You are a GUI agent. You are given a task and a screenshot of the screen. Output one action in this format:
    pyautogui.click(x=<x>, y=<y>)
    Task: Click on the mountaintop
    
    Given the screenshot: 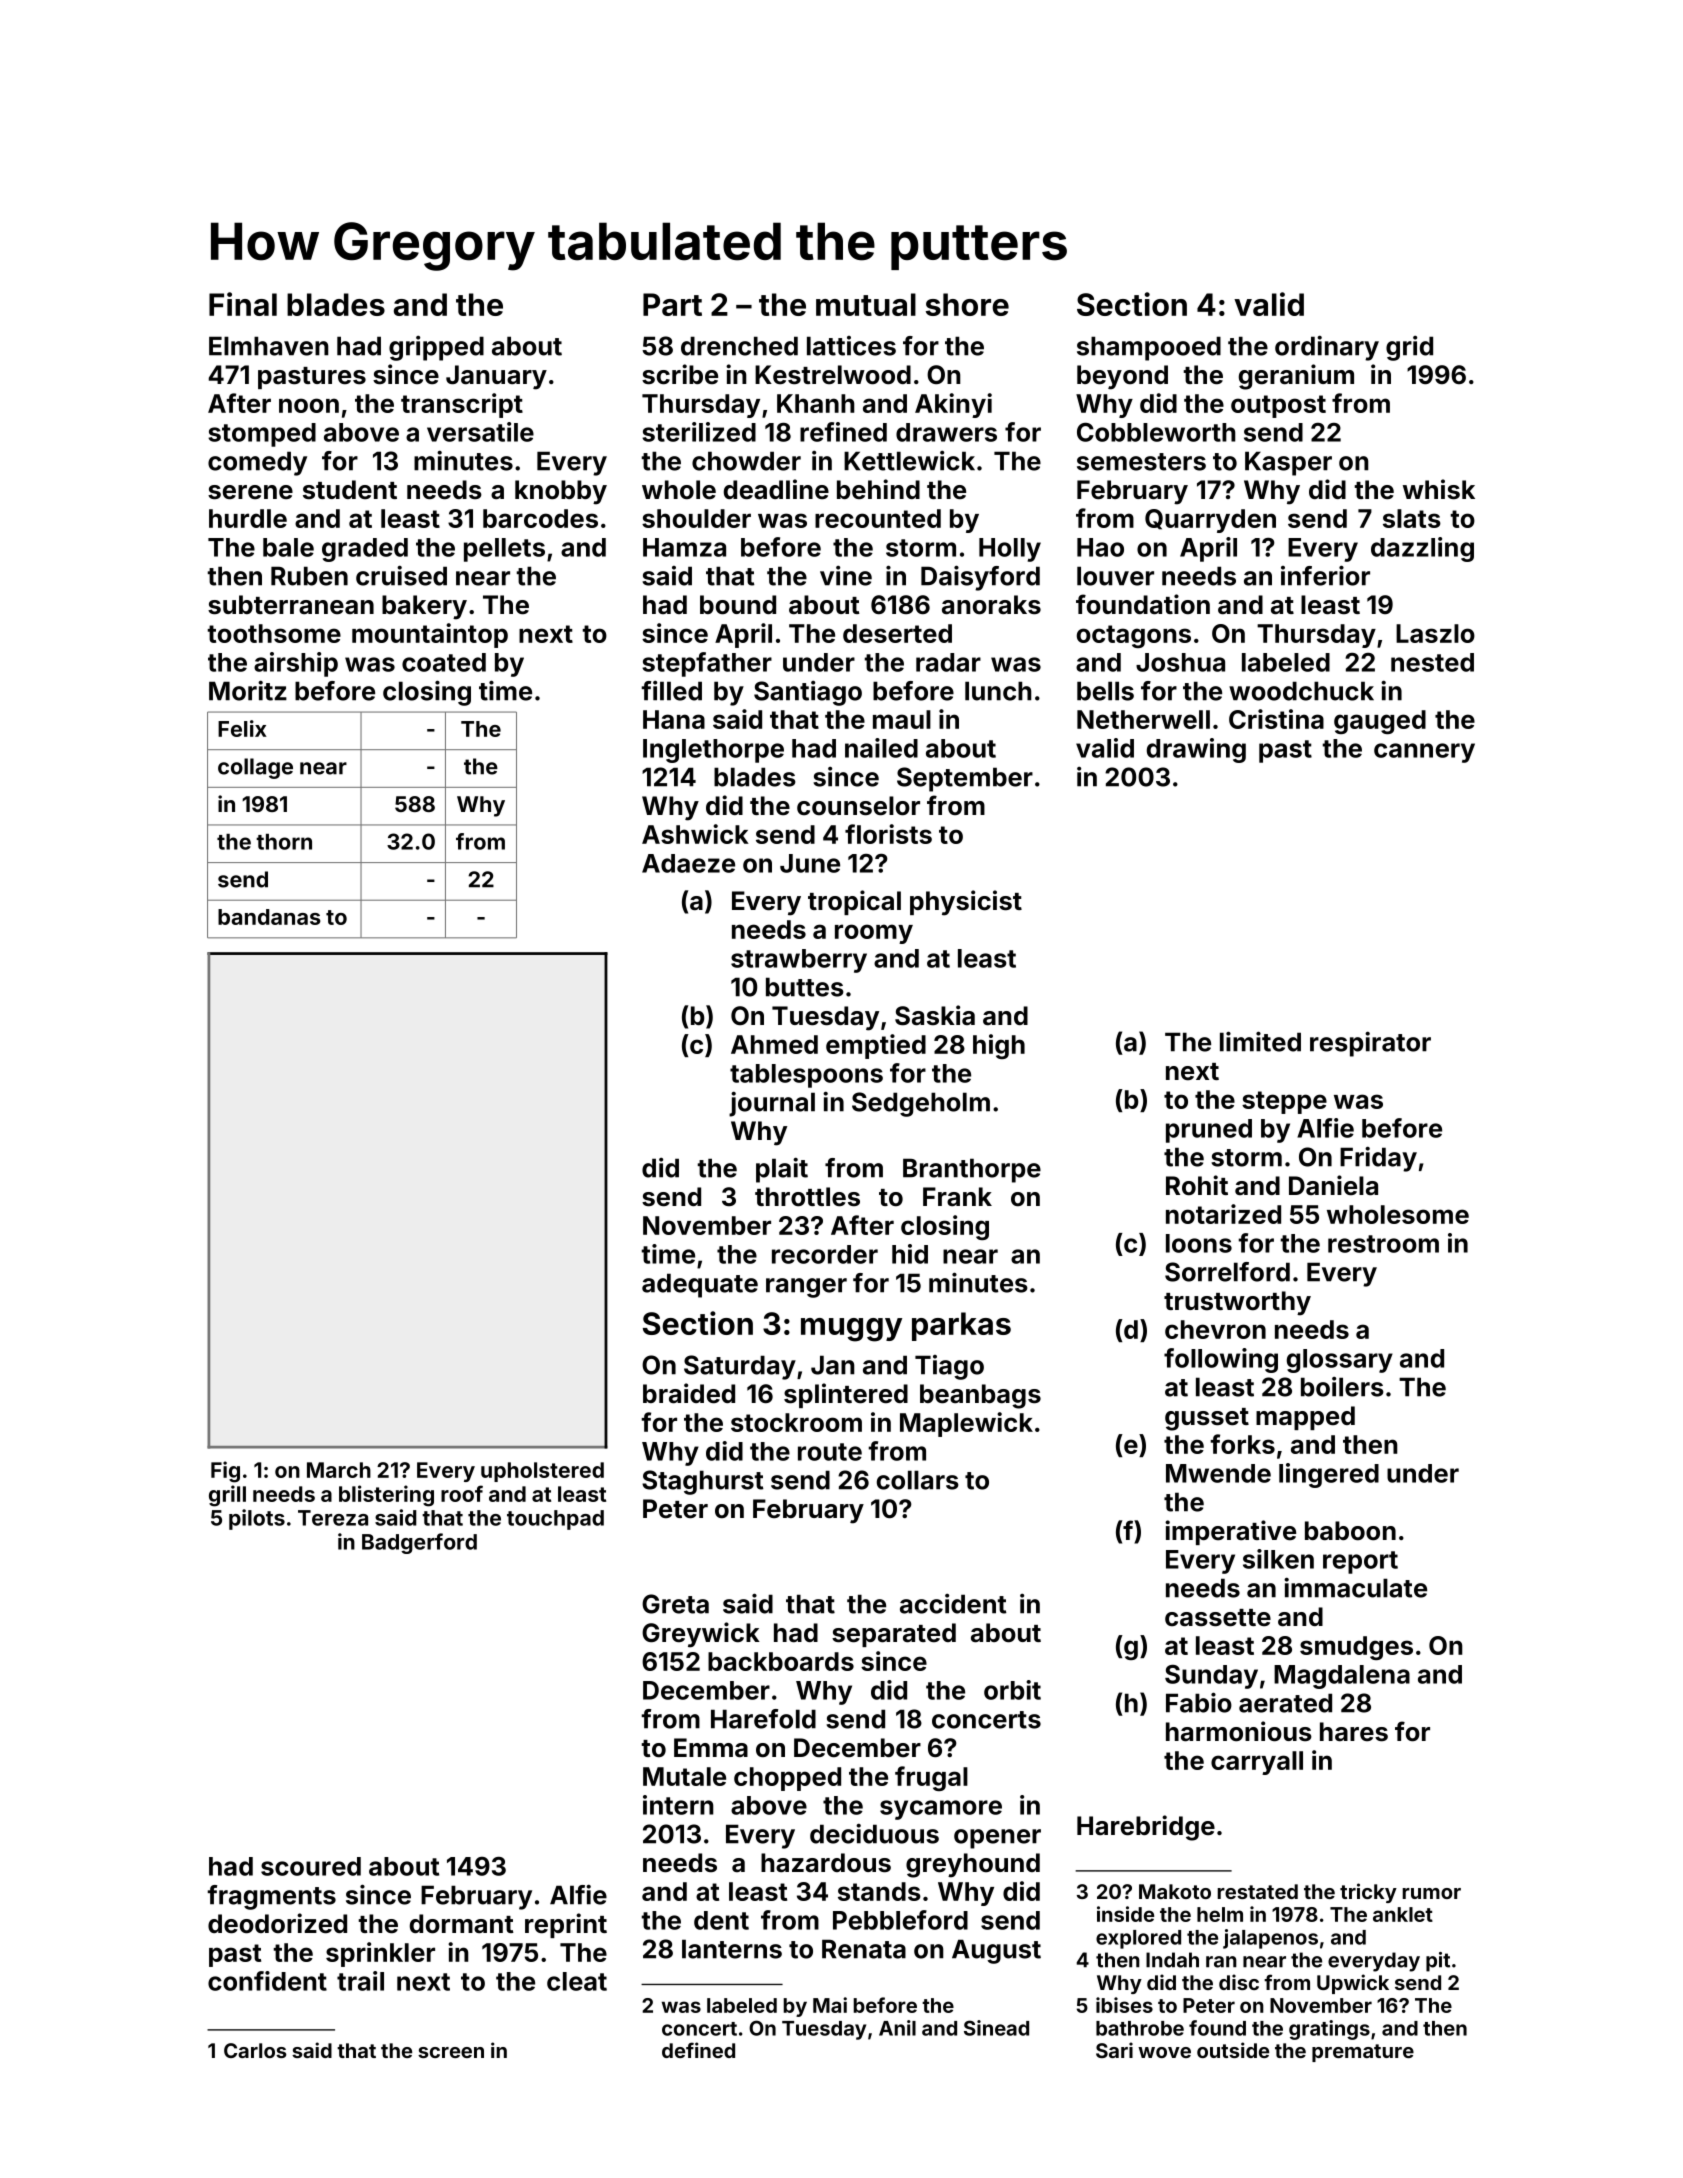 What is the action you would take?
    pyautogui.click(x=430, y=635)
